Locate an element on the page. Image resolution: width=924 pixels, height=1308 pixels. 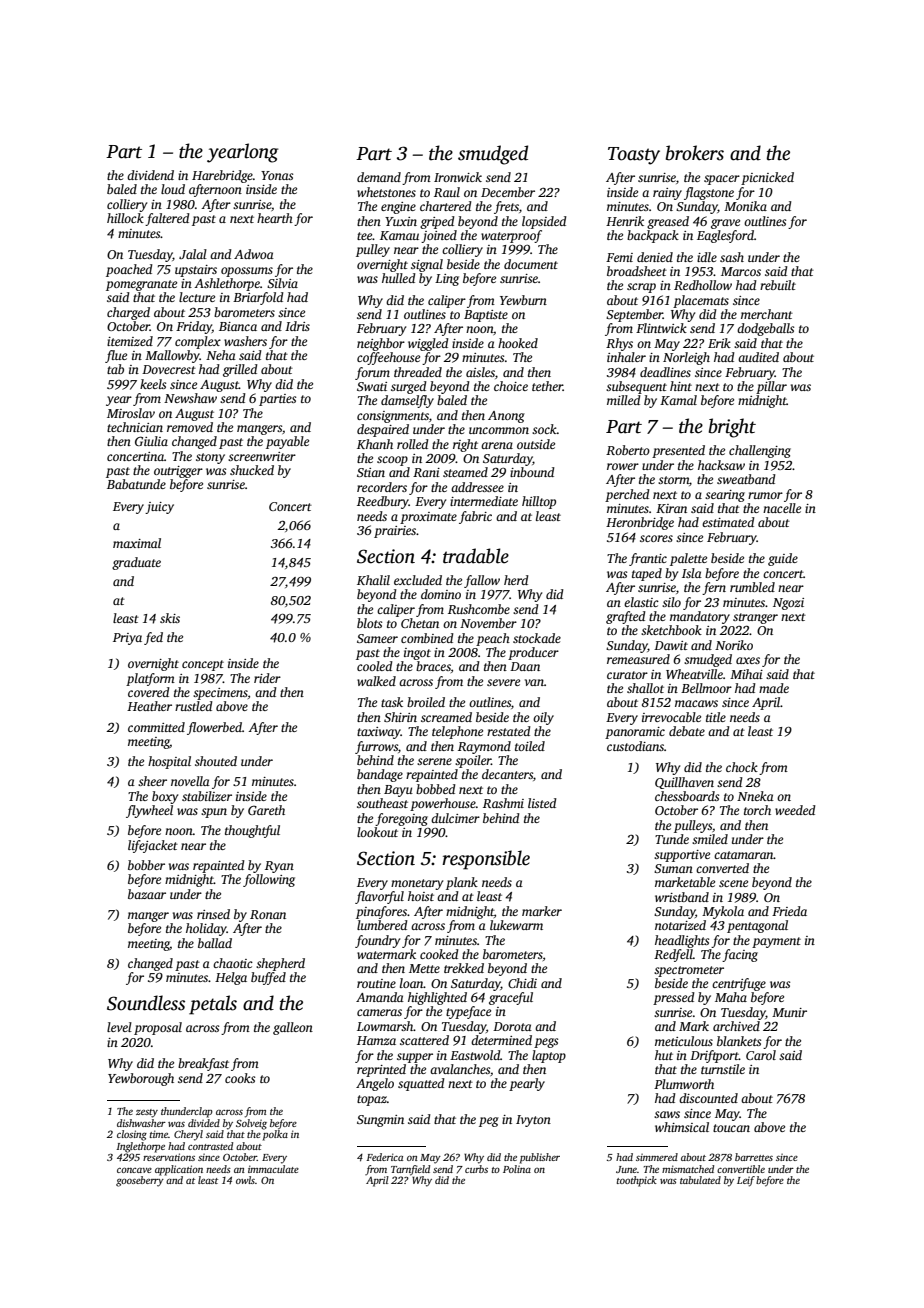
squatted is located at coordinates (421, 1084).
